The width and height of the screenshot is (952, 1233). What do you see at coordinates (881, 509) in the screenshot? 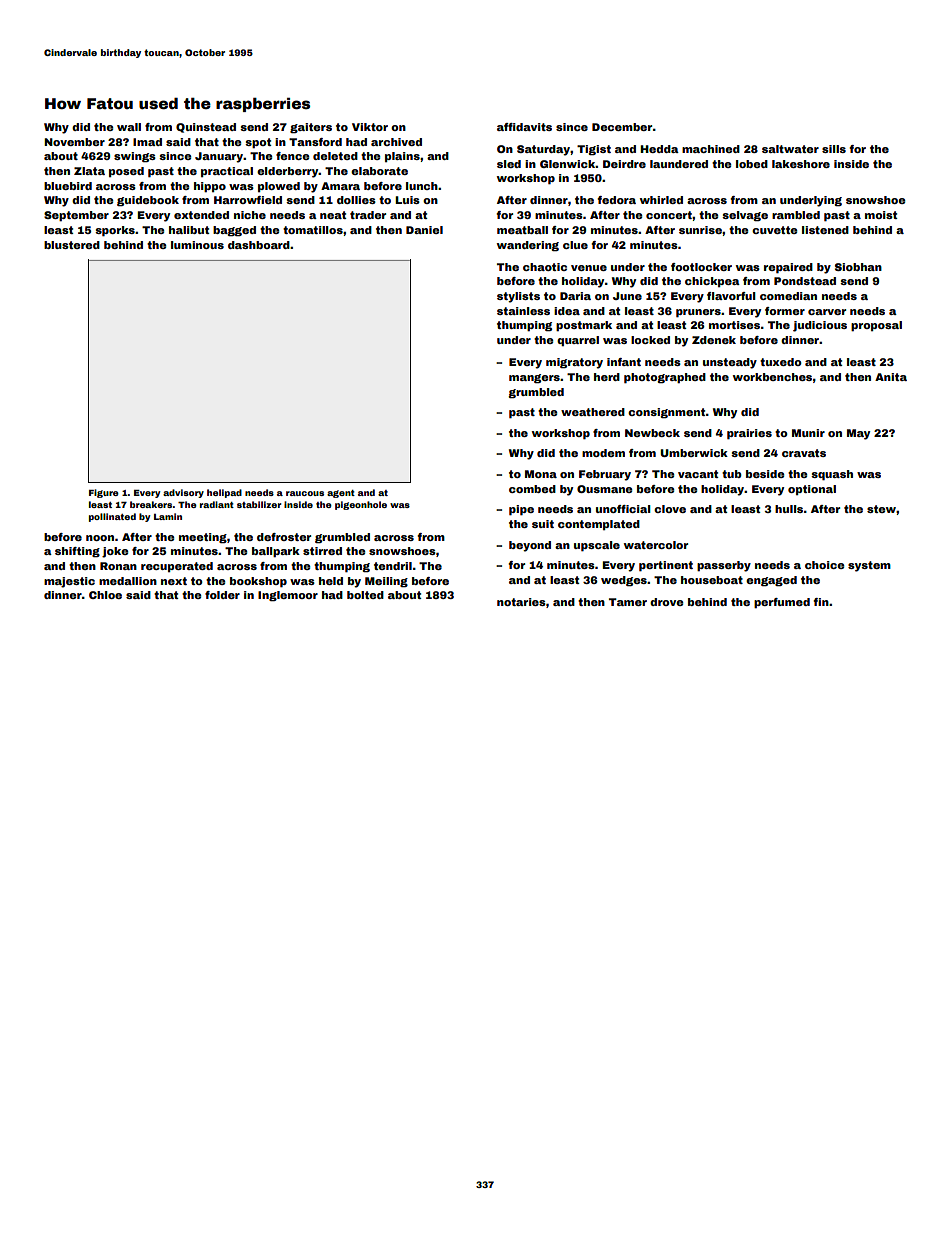
I see `stew` at bounding box center [881, 509].
